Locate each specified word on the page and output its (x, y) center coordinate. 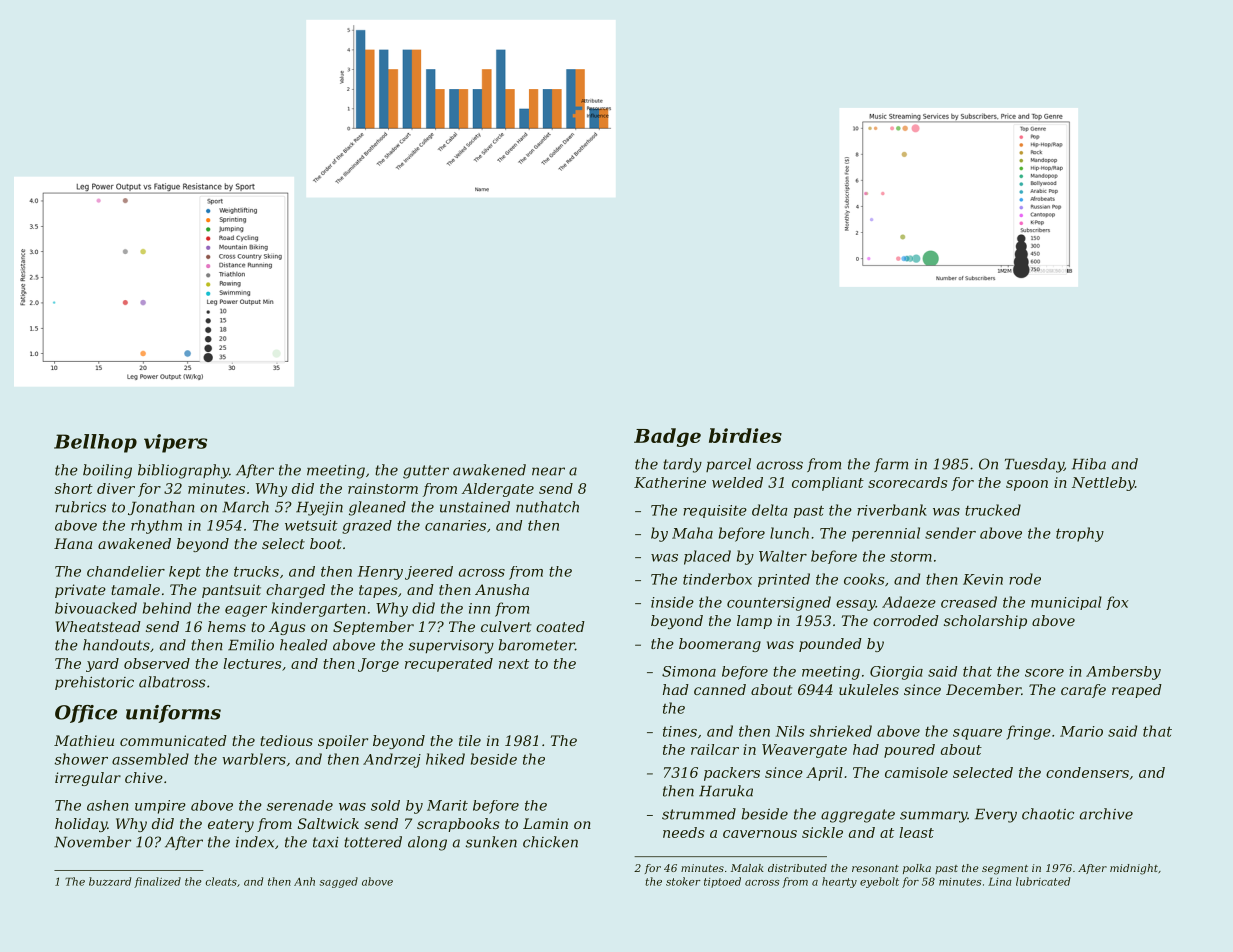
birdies (745, 435)
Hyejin (319, 509)
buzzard (110, 881)
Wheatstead (98, 626)
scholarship (985, 622)
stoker (683, 881)
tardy (682, 465)
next (514, 664)
